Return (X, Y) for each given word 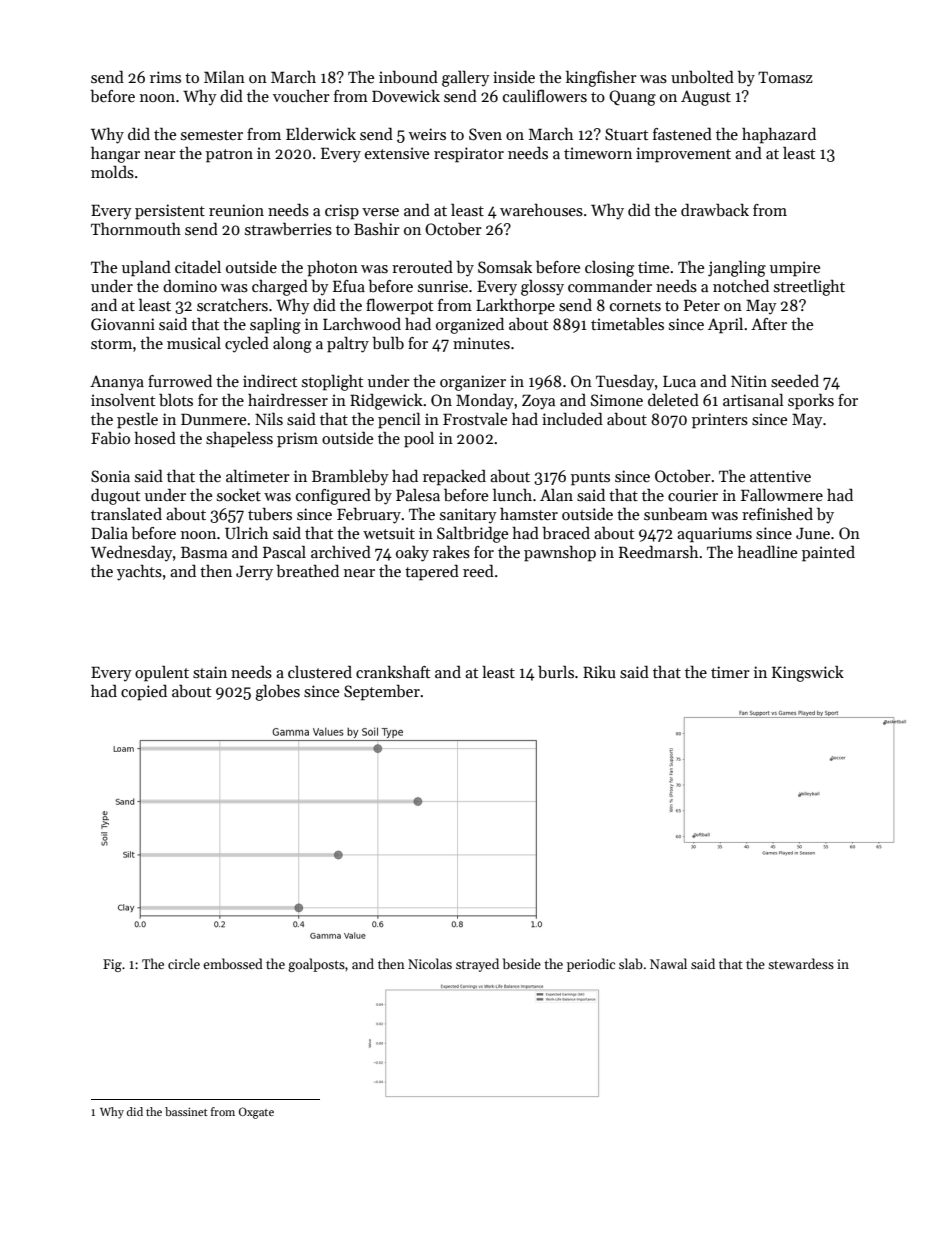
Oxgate (256, 1113)
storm (111, 344)
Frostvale (475, 419)
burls (556, 671)
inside (514, 77)
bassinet (186, 1111)
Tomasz (785, 77)
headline (767, 551)
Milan (224, 77)
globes (277, 692)
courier (693, 495)
